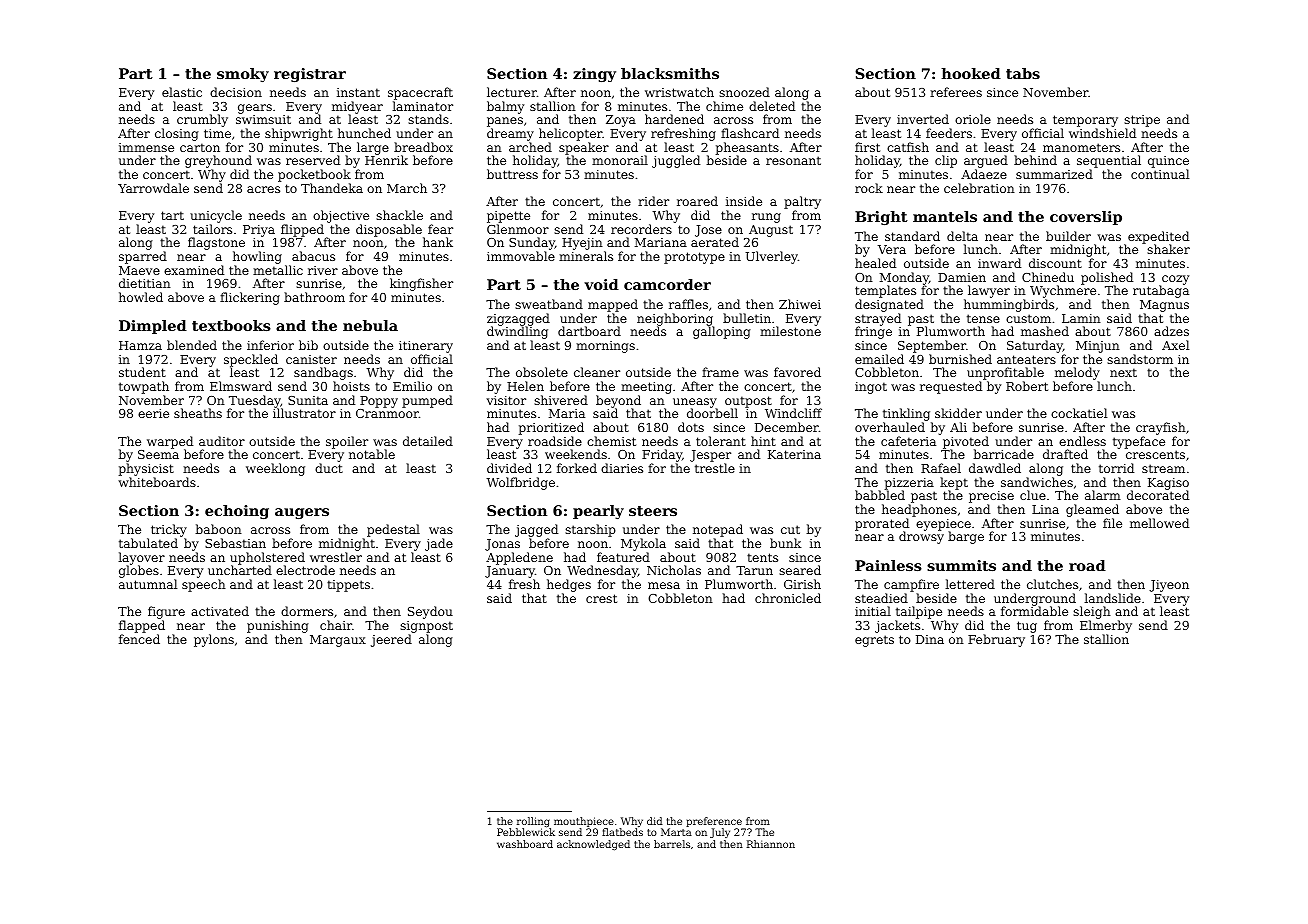  I want to click on rolling, so click(533, 823).
